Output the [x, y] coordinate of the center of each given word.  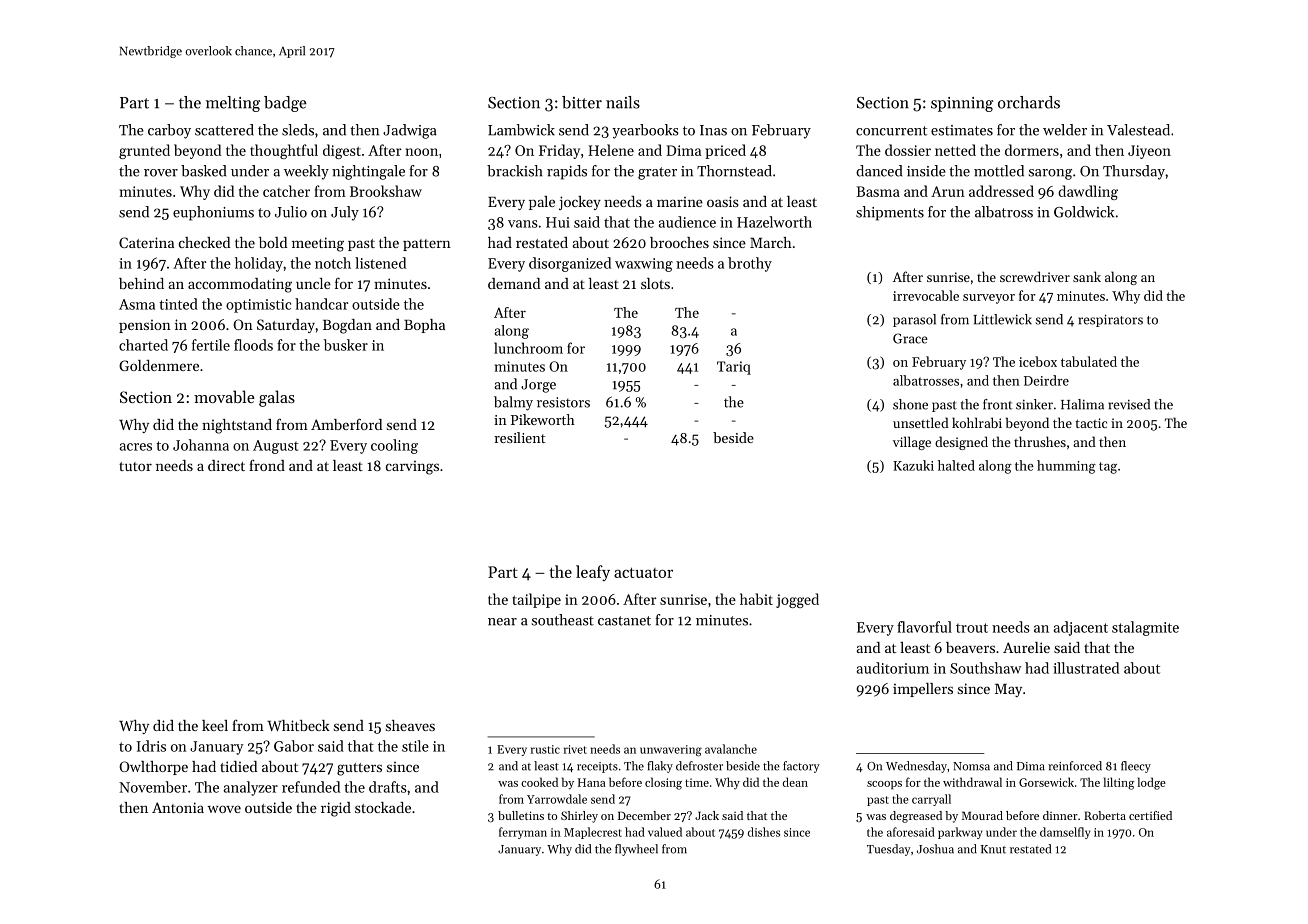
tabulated [1089, 361]
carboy [169, 131]
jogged [797, 600]
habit [756, 599]
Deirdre [1046, 380]
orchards [1029, 102]
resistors [563, 402]
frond [267, 465]
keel [215, 725]
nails [623, 102]
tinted [178, 304]
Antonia [178, 807]
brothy [750, 264]
